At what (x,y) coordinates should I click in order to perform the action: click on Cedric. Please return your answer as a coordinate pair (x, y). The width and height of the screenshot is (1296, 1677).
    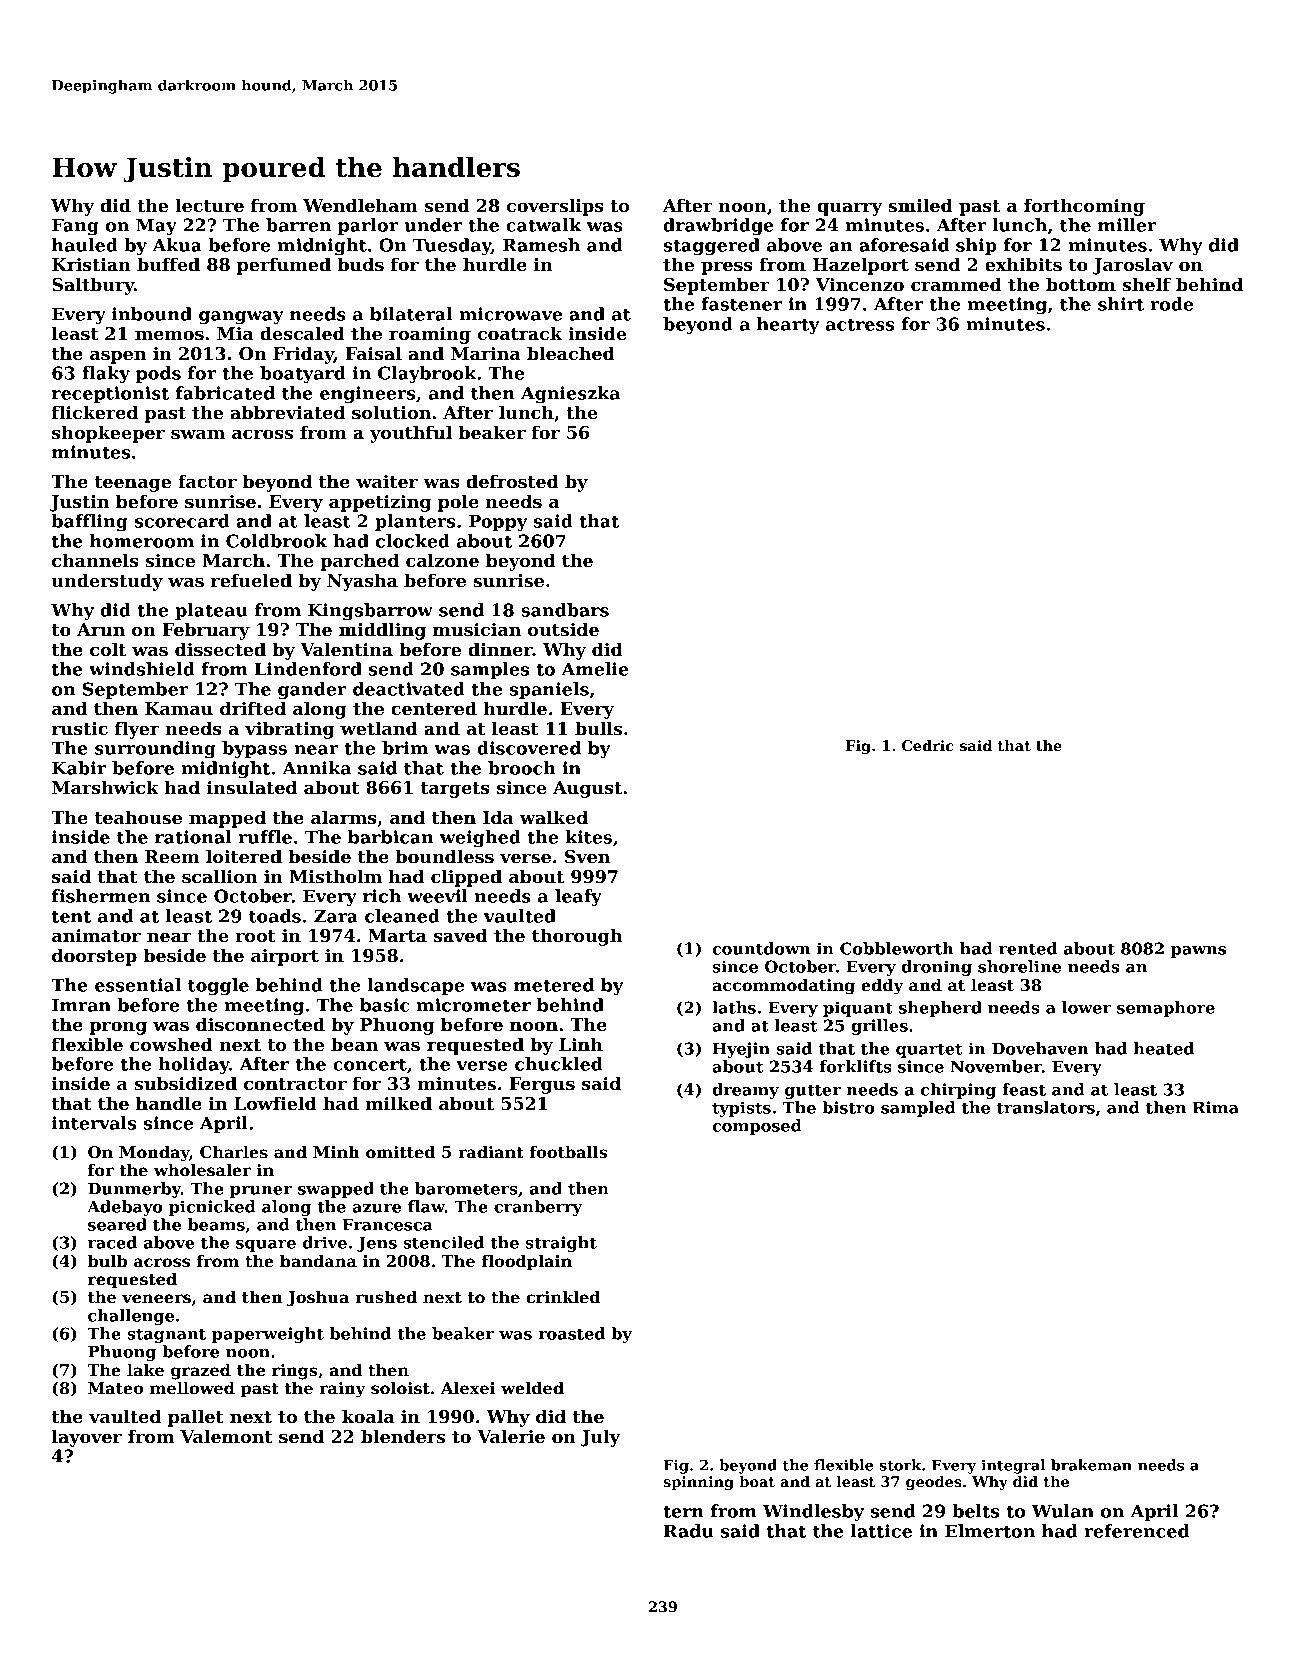
    Looking at the image, I should click on (928, 745).
